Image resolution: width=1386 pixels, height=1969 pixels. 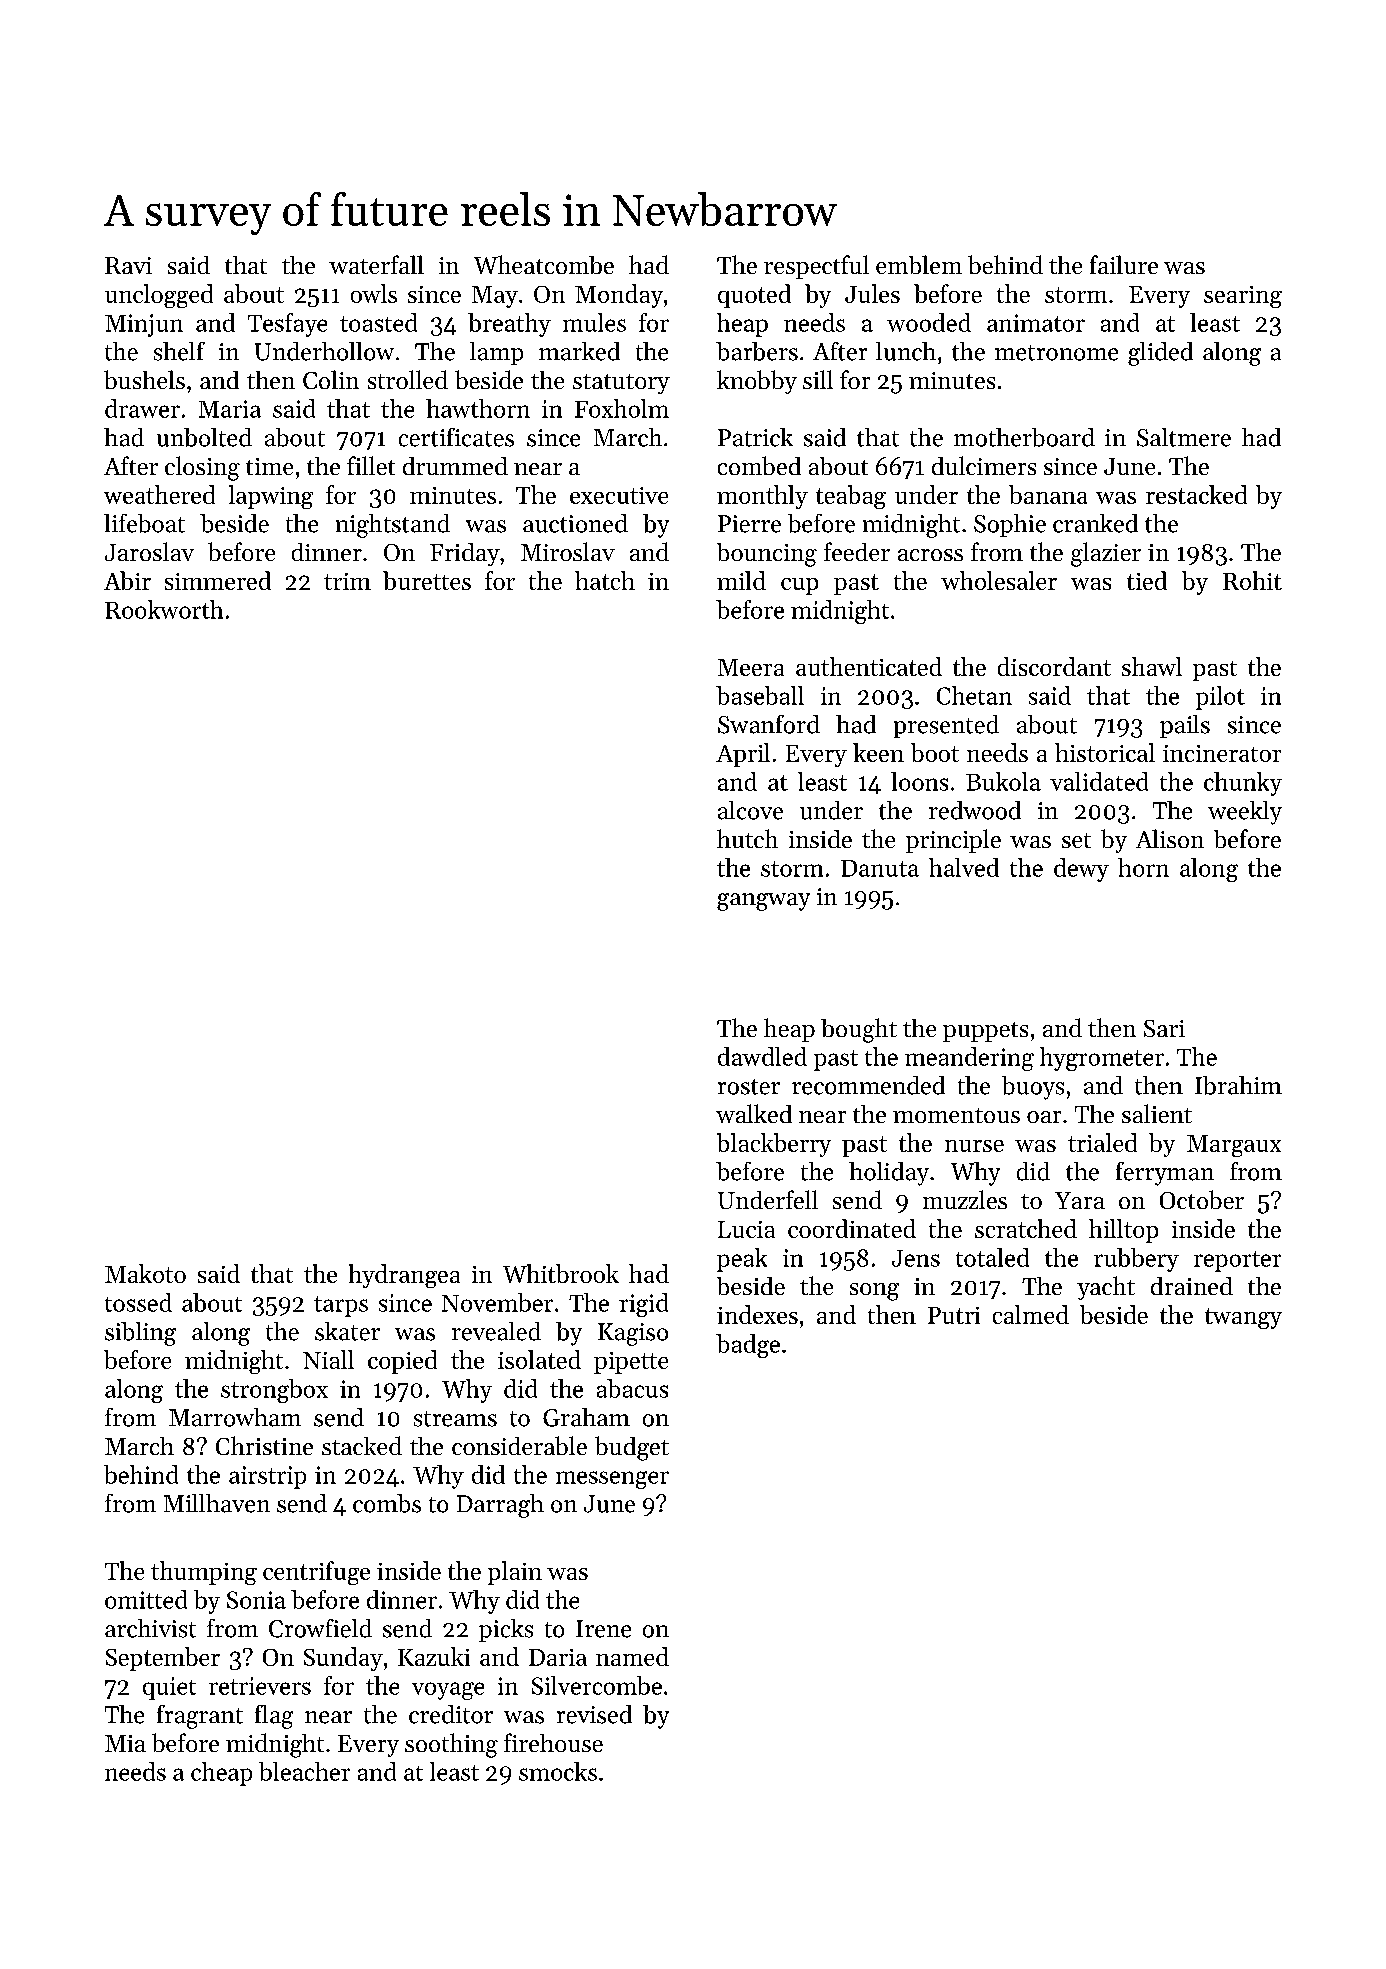 What do you see at coordinates (145, 1273) in the screenshot?
I see `Makoto` at bounding box center [145, 1273].
